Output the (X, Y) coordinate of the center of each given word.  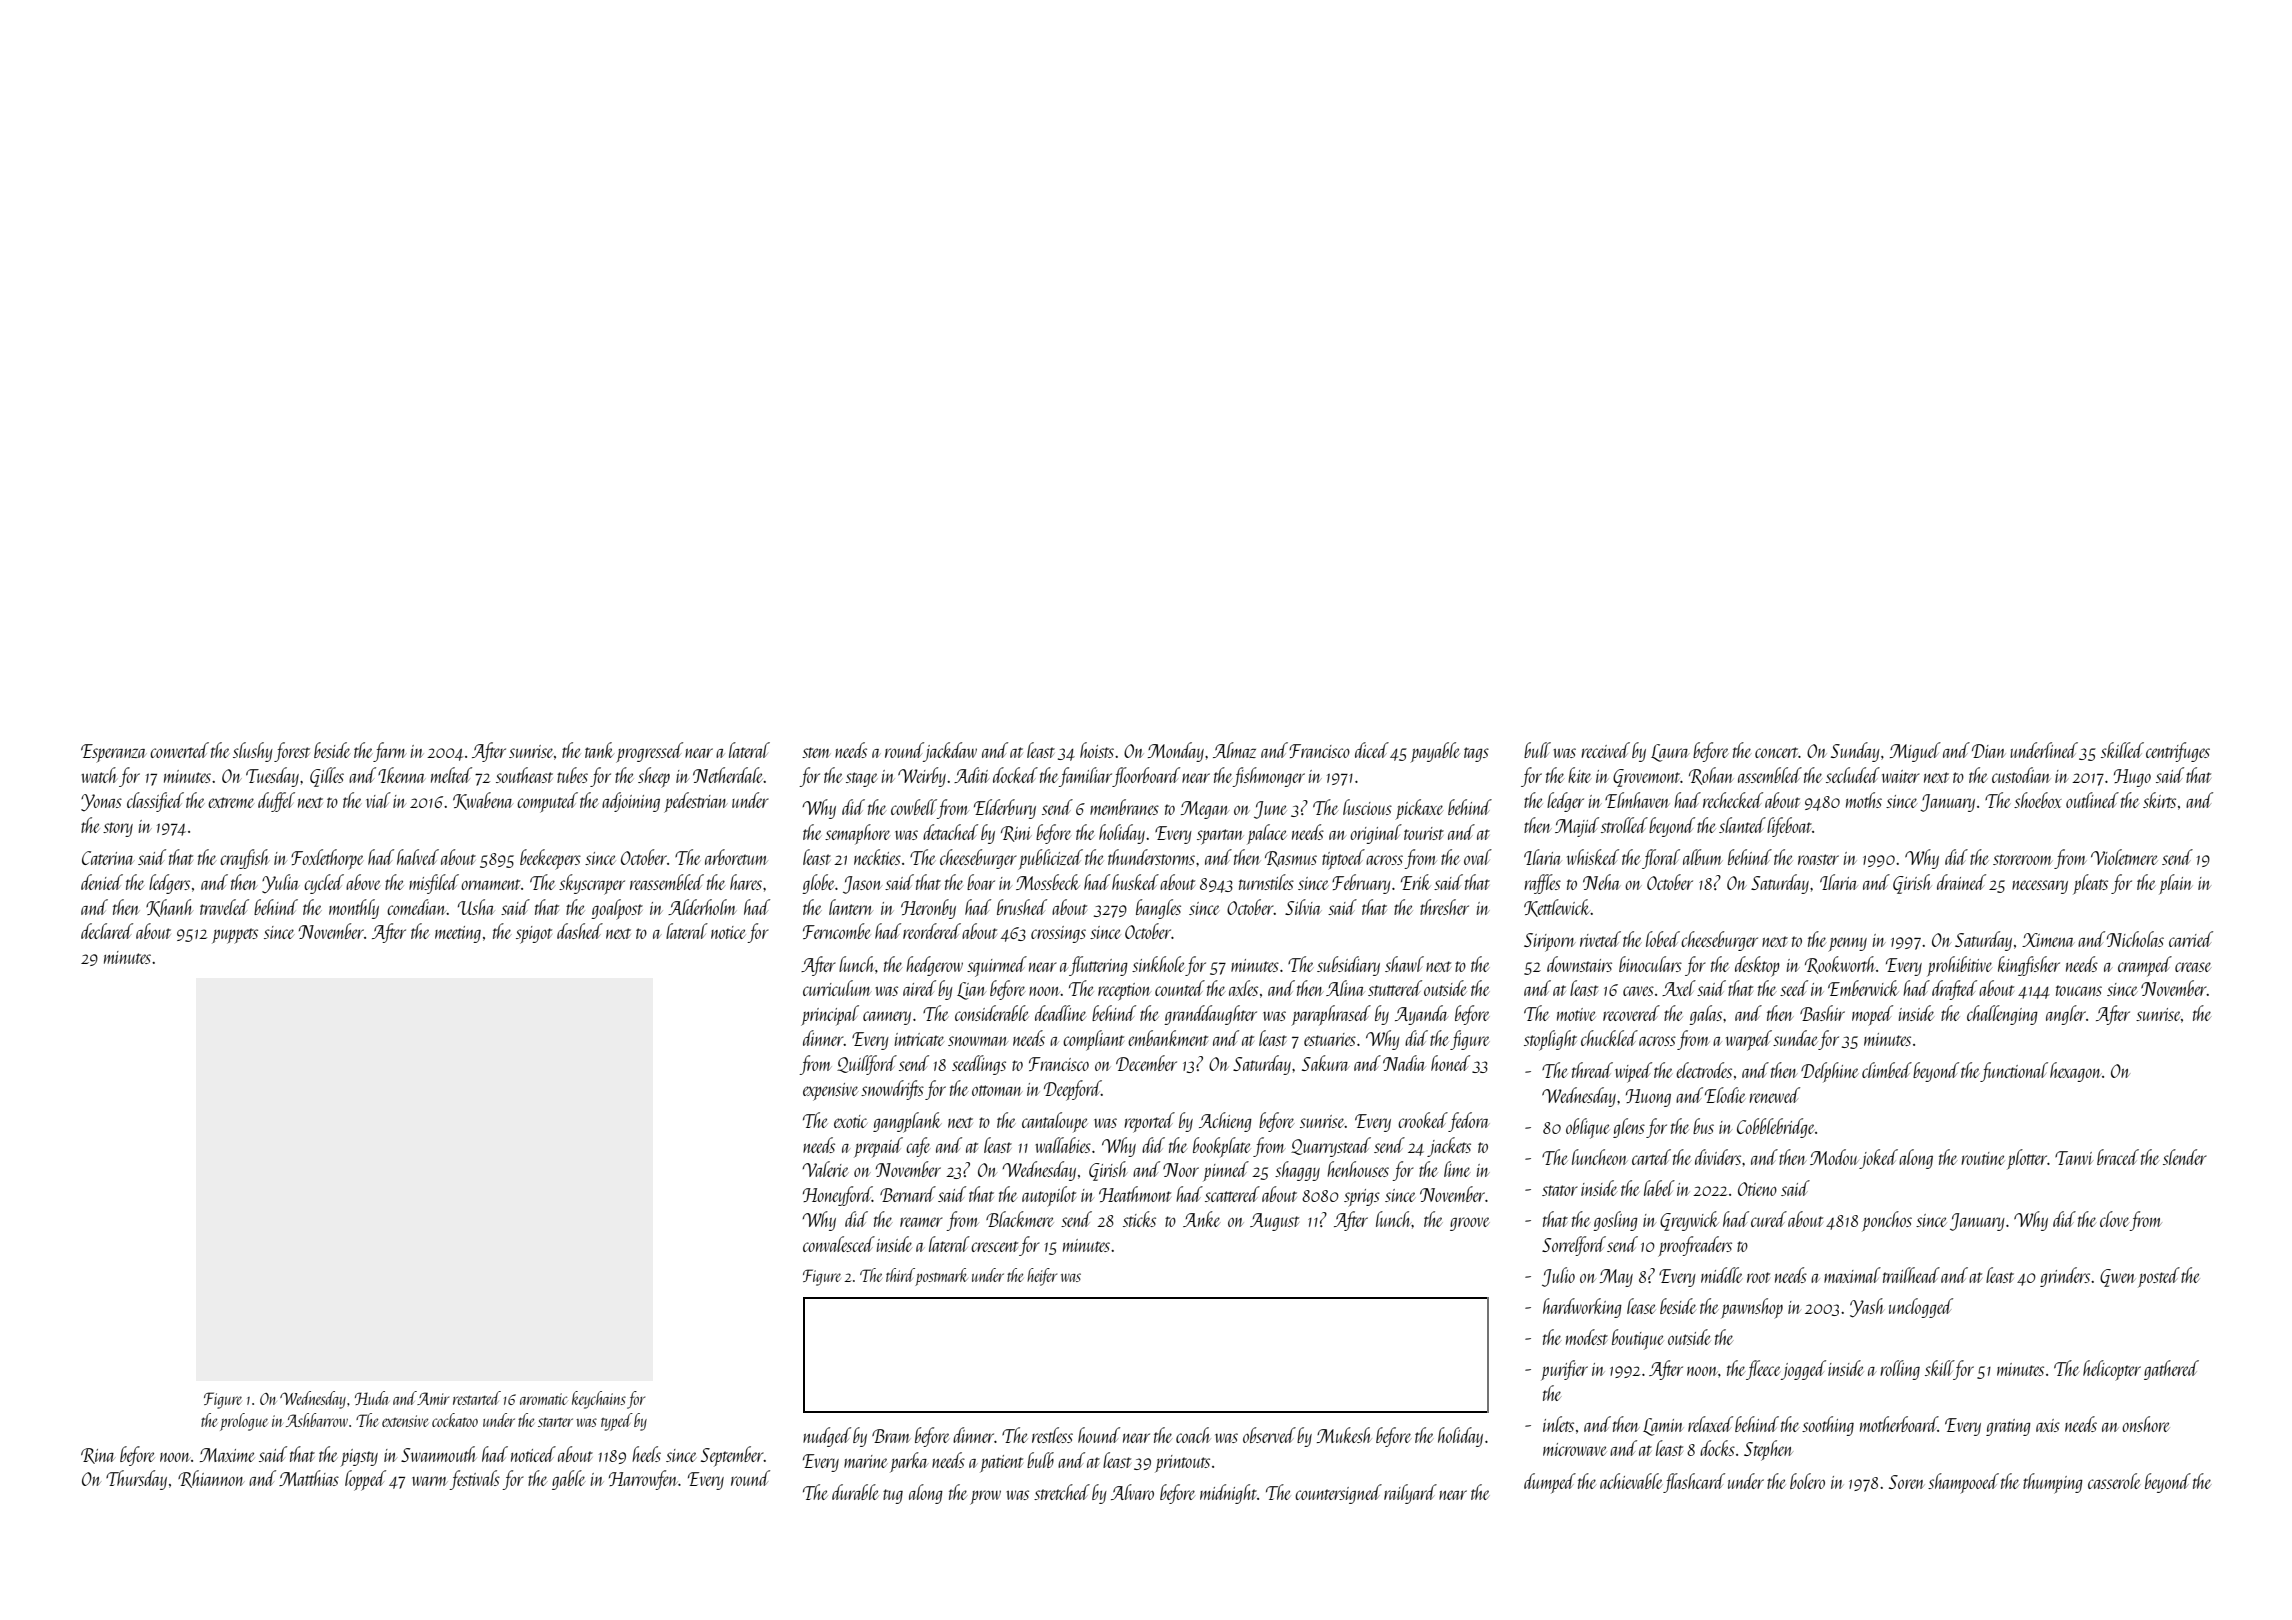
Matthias (309, 1478)
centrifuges (2178, 752)
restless (1052, 1435)
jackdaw (950, 752)
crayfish (245, 859)
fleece (1763, 1370)
